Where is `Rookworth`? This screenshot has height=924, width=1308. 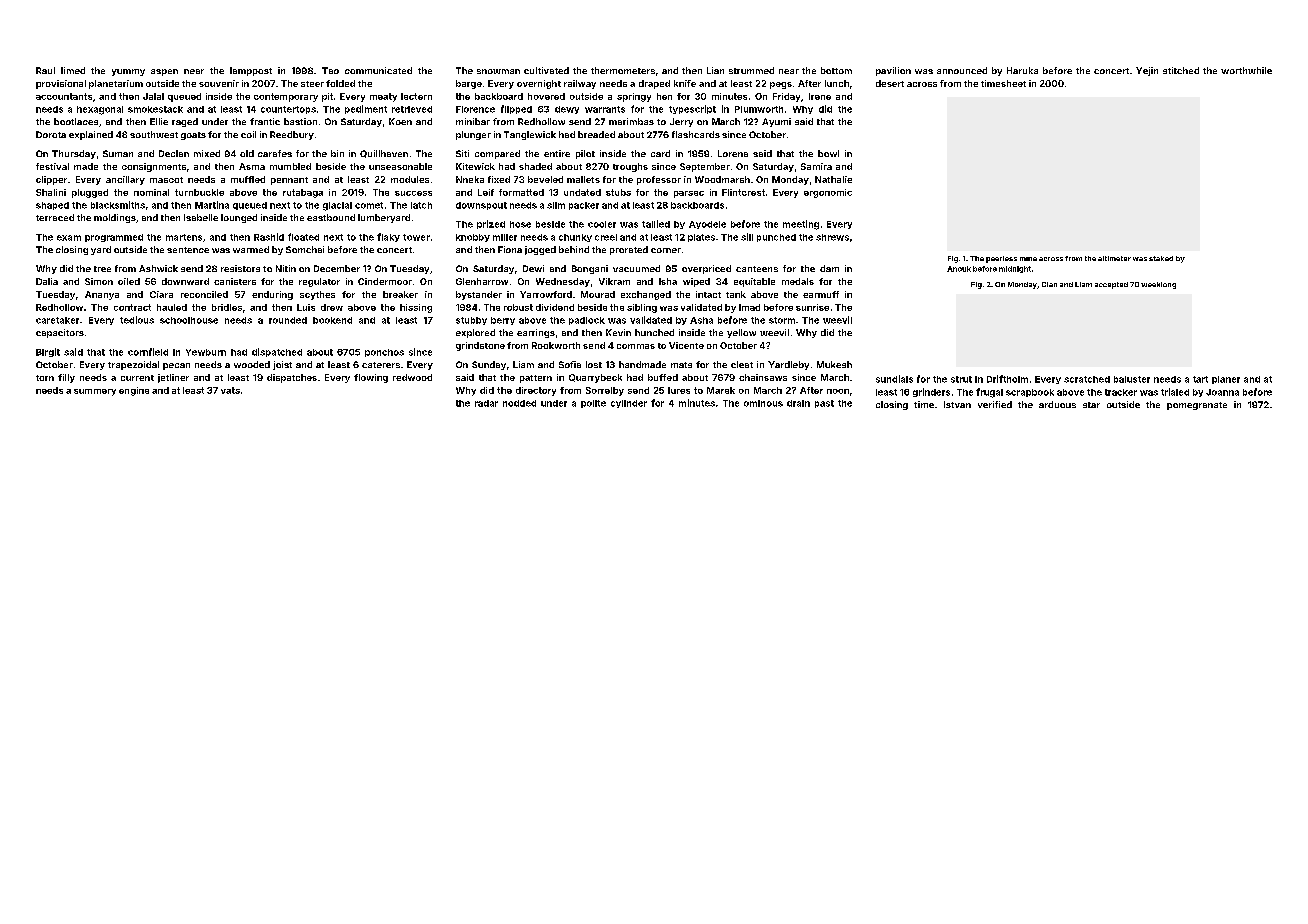 Rookworth is located at coordinates (556, 345).
